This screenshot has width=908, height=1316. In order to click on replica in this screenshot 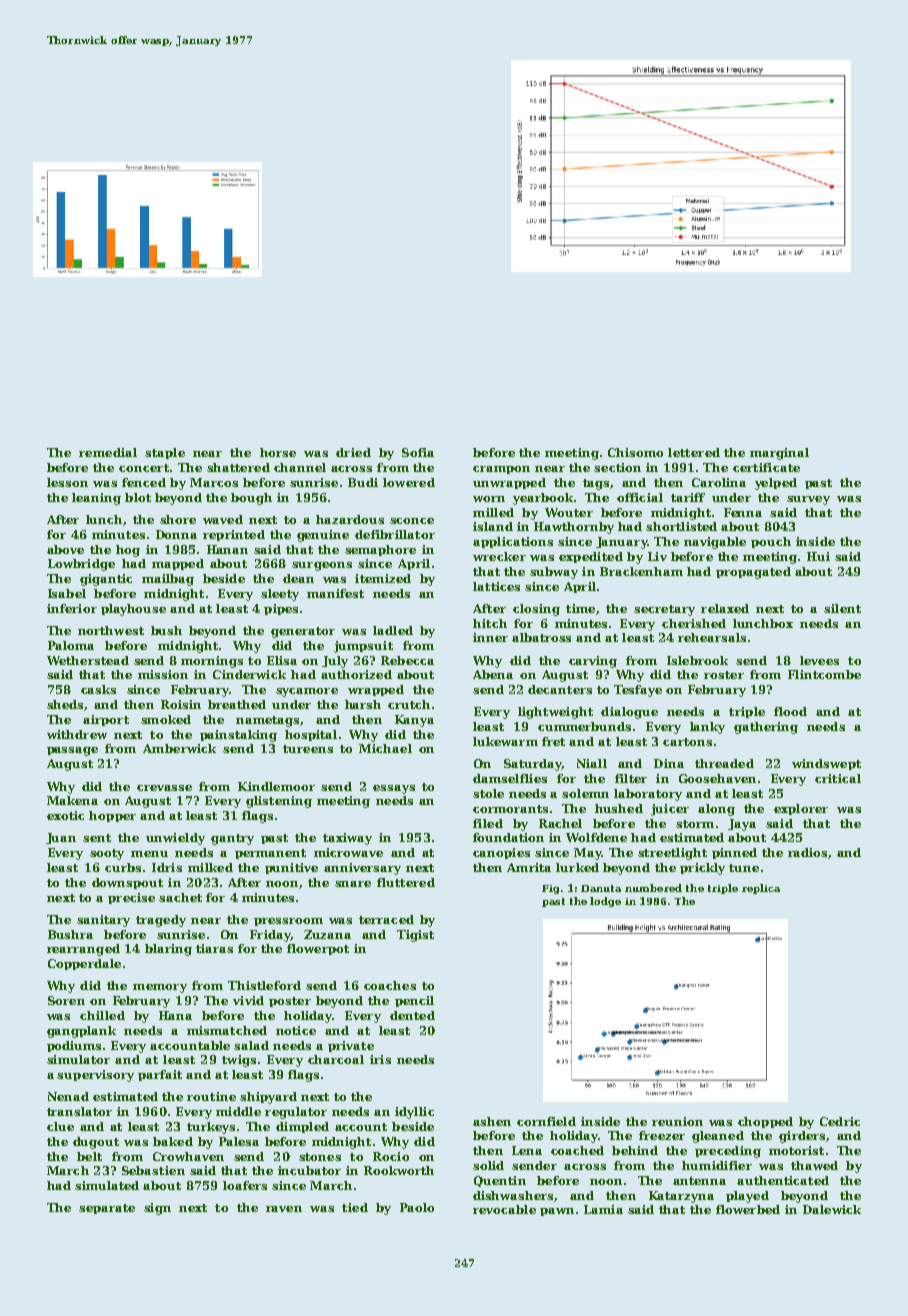, I will do `click(761, 889)`.
